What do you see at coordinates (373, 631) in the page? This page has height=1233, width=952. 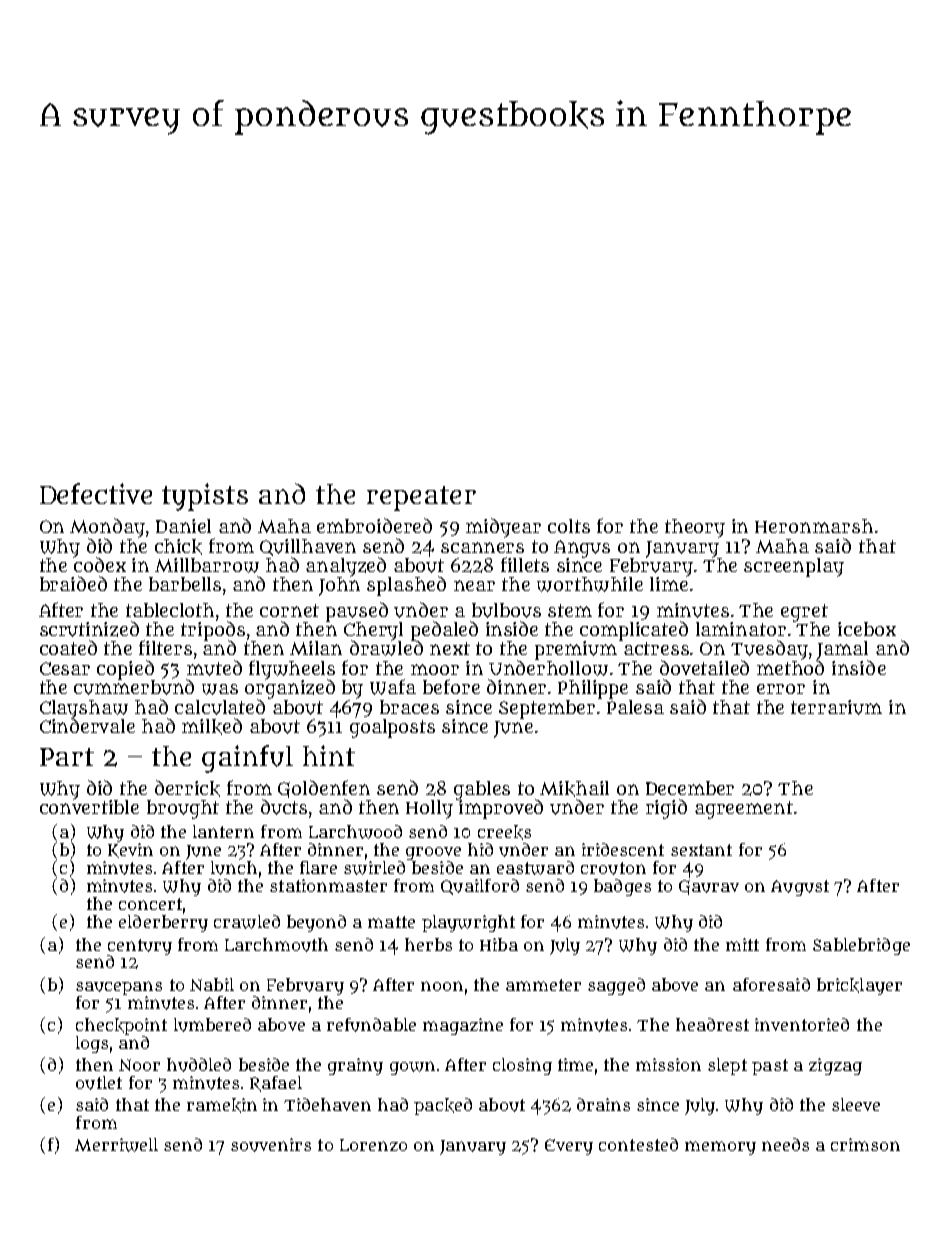 I see `Cheryl` at bounding box center [373, 631].
